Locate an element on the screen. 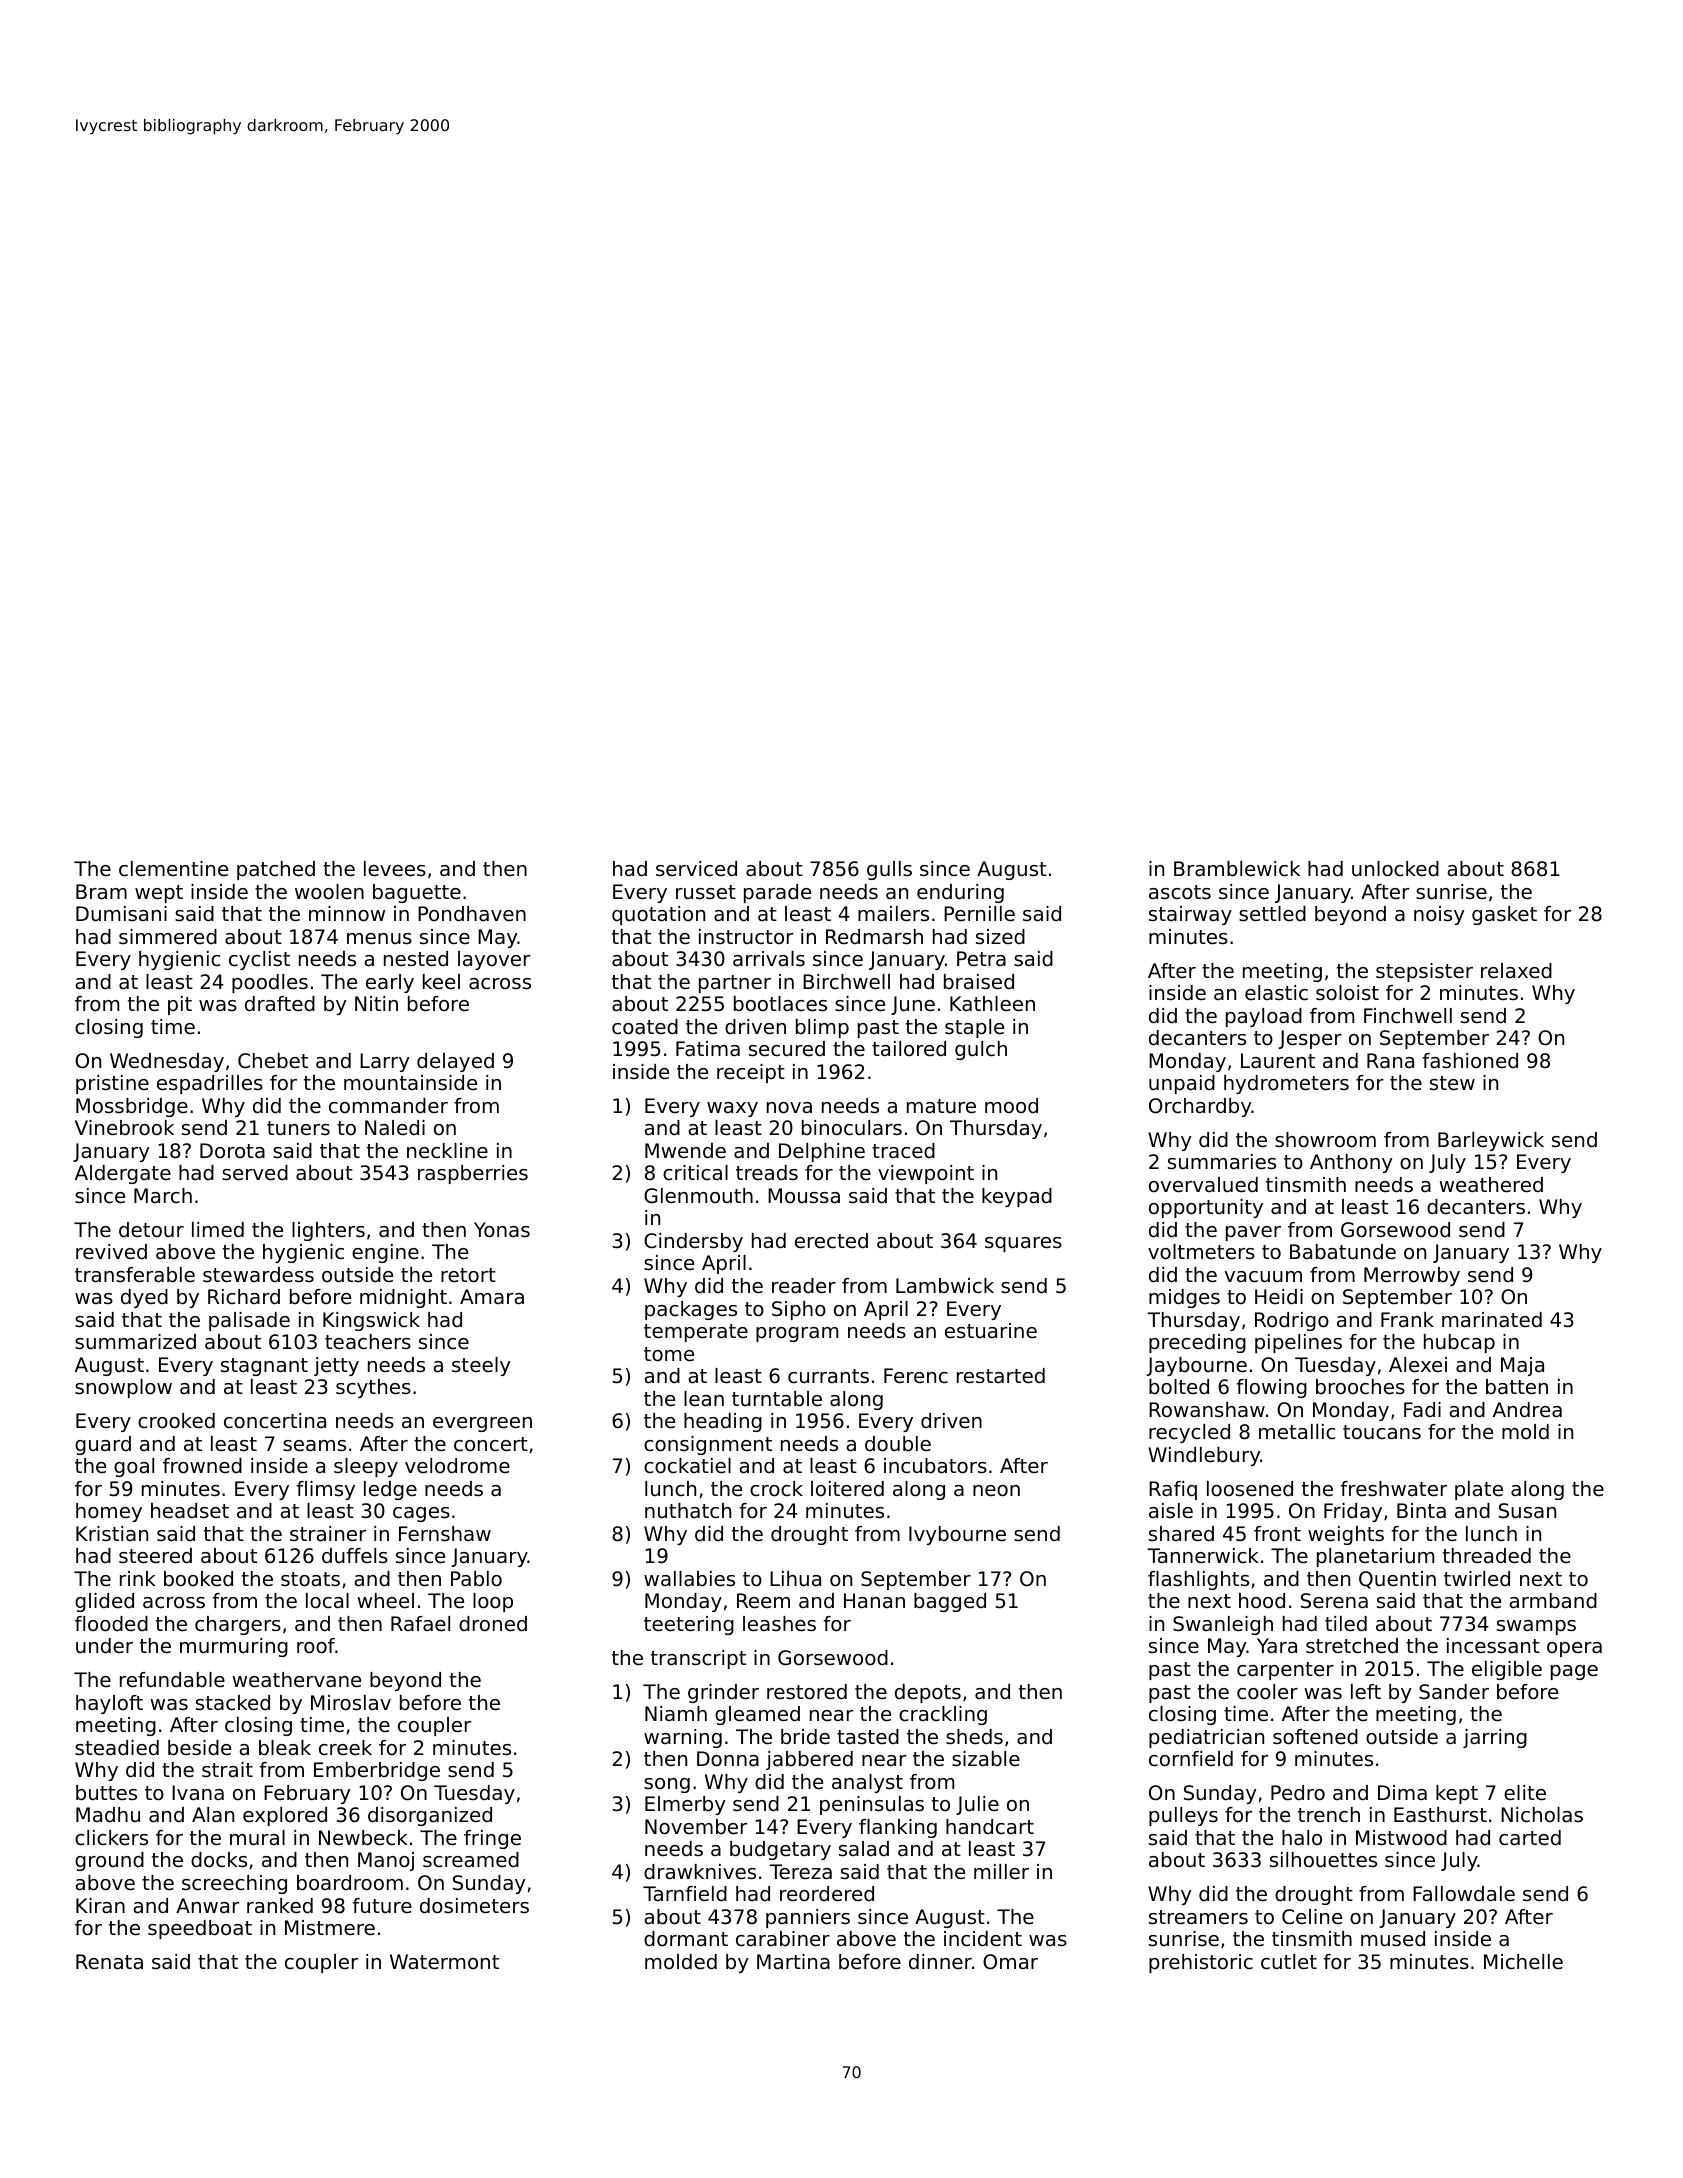  elite is located at coordinates (1525, 1793).
